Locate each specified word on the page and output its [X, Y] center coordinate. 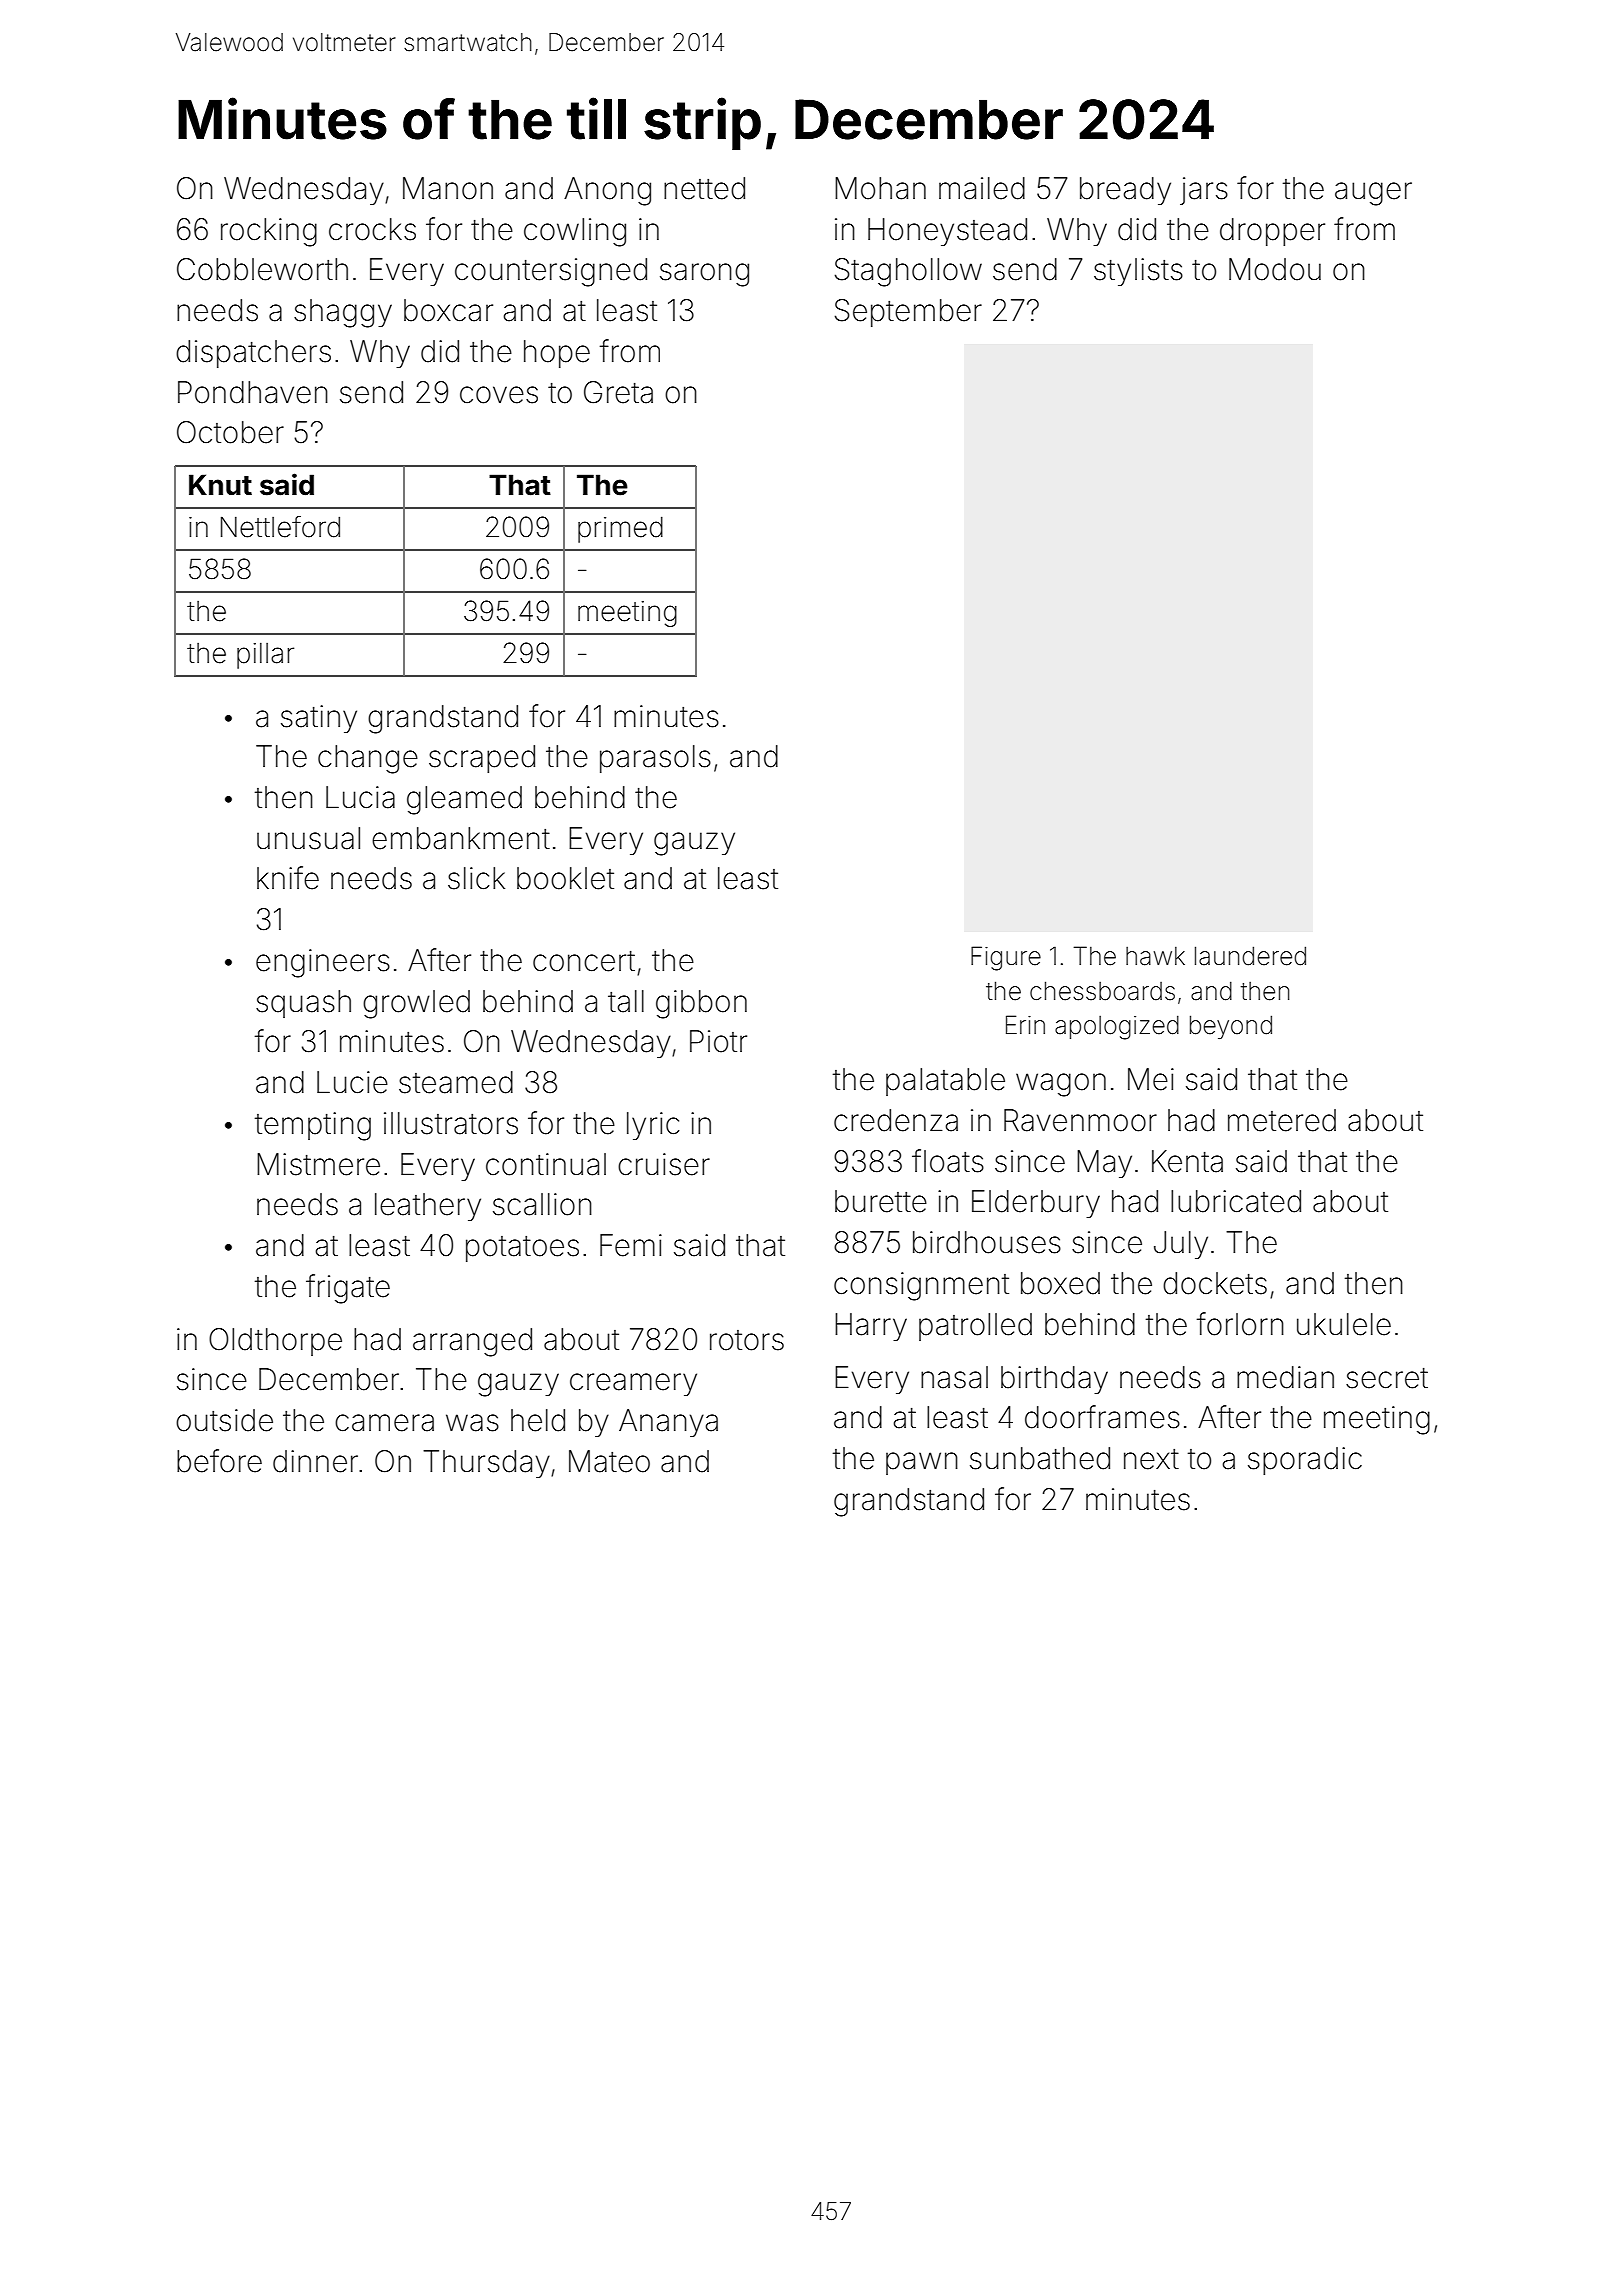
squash [303, 1004]
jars [1204, 191]
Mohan [880, 188]
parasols [655, 759]
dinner [315, 1461]
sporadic [1305, 1461]
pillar [265, 656]
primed [620, 530]
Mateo [609, 1461]
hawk [1155, 956]
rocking [269, 232]
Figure [1006, 958]
